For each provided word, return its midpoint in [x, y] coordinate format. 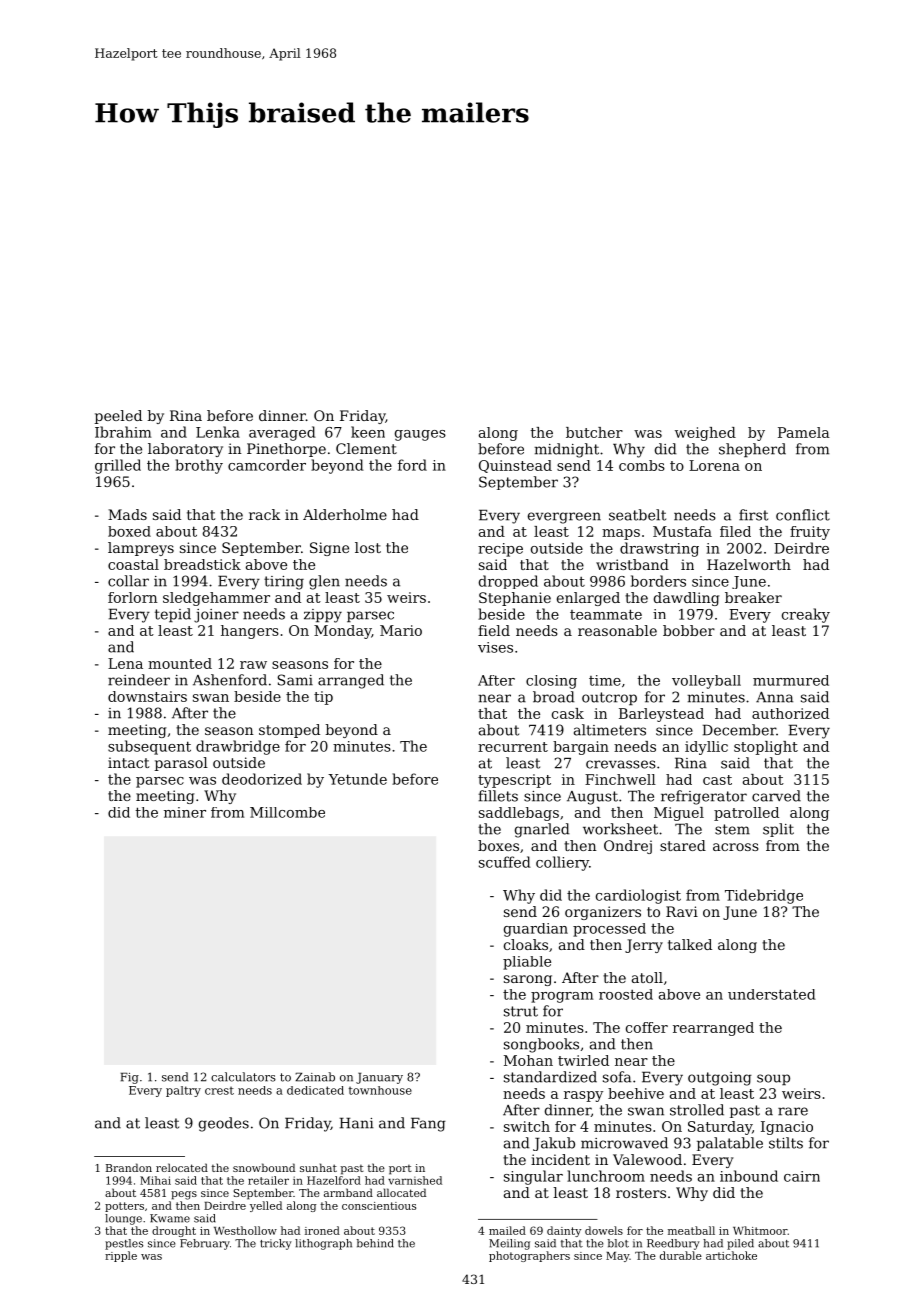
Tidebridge [764, 896]
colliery [562, 863]
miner [185, 812]
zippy [323, 616]
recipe [500, 550]
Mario [401, 630]
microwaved [624, 1143]
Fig [130, 1078]
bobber [689, 630]
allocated [401, 1192]
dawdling [686, 599]
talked [690, 944]
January [379, 1078]
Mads [127, 514]
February [205, 1244]
